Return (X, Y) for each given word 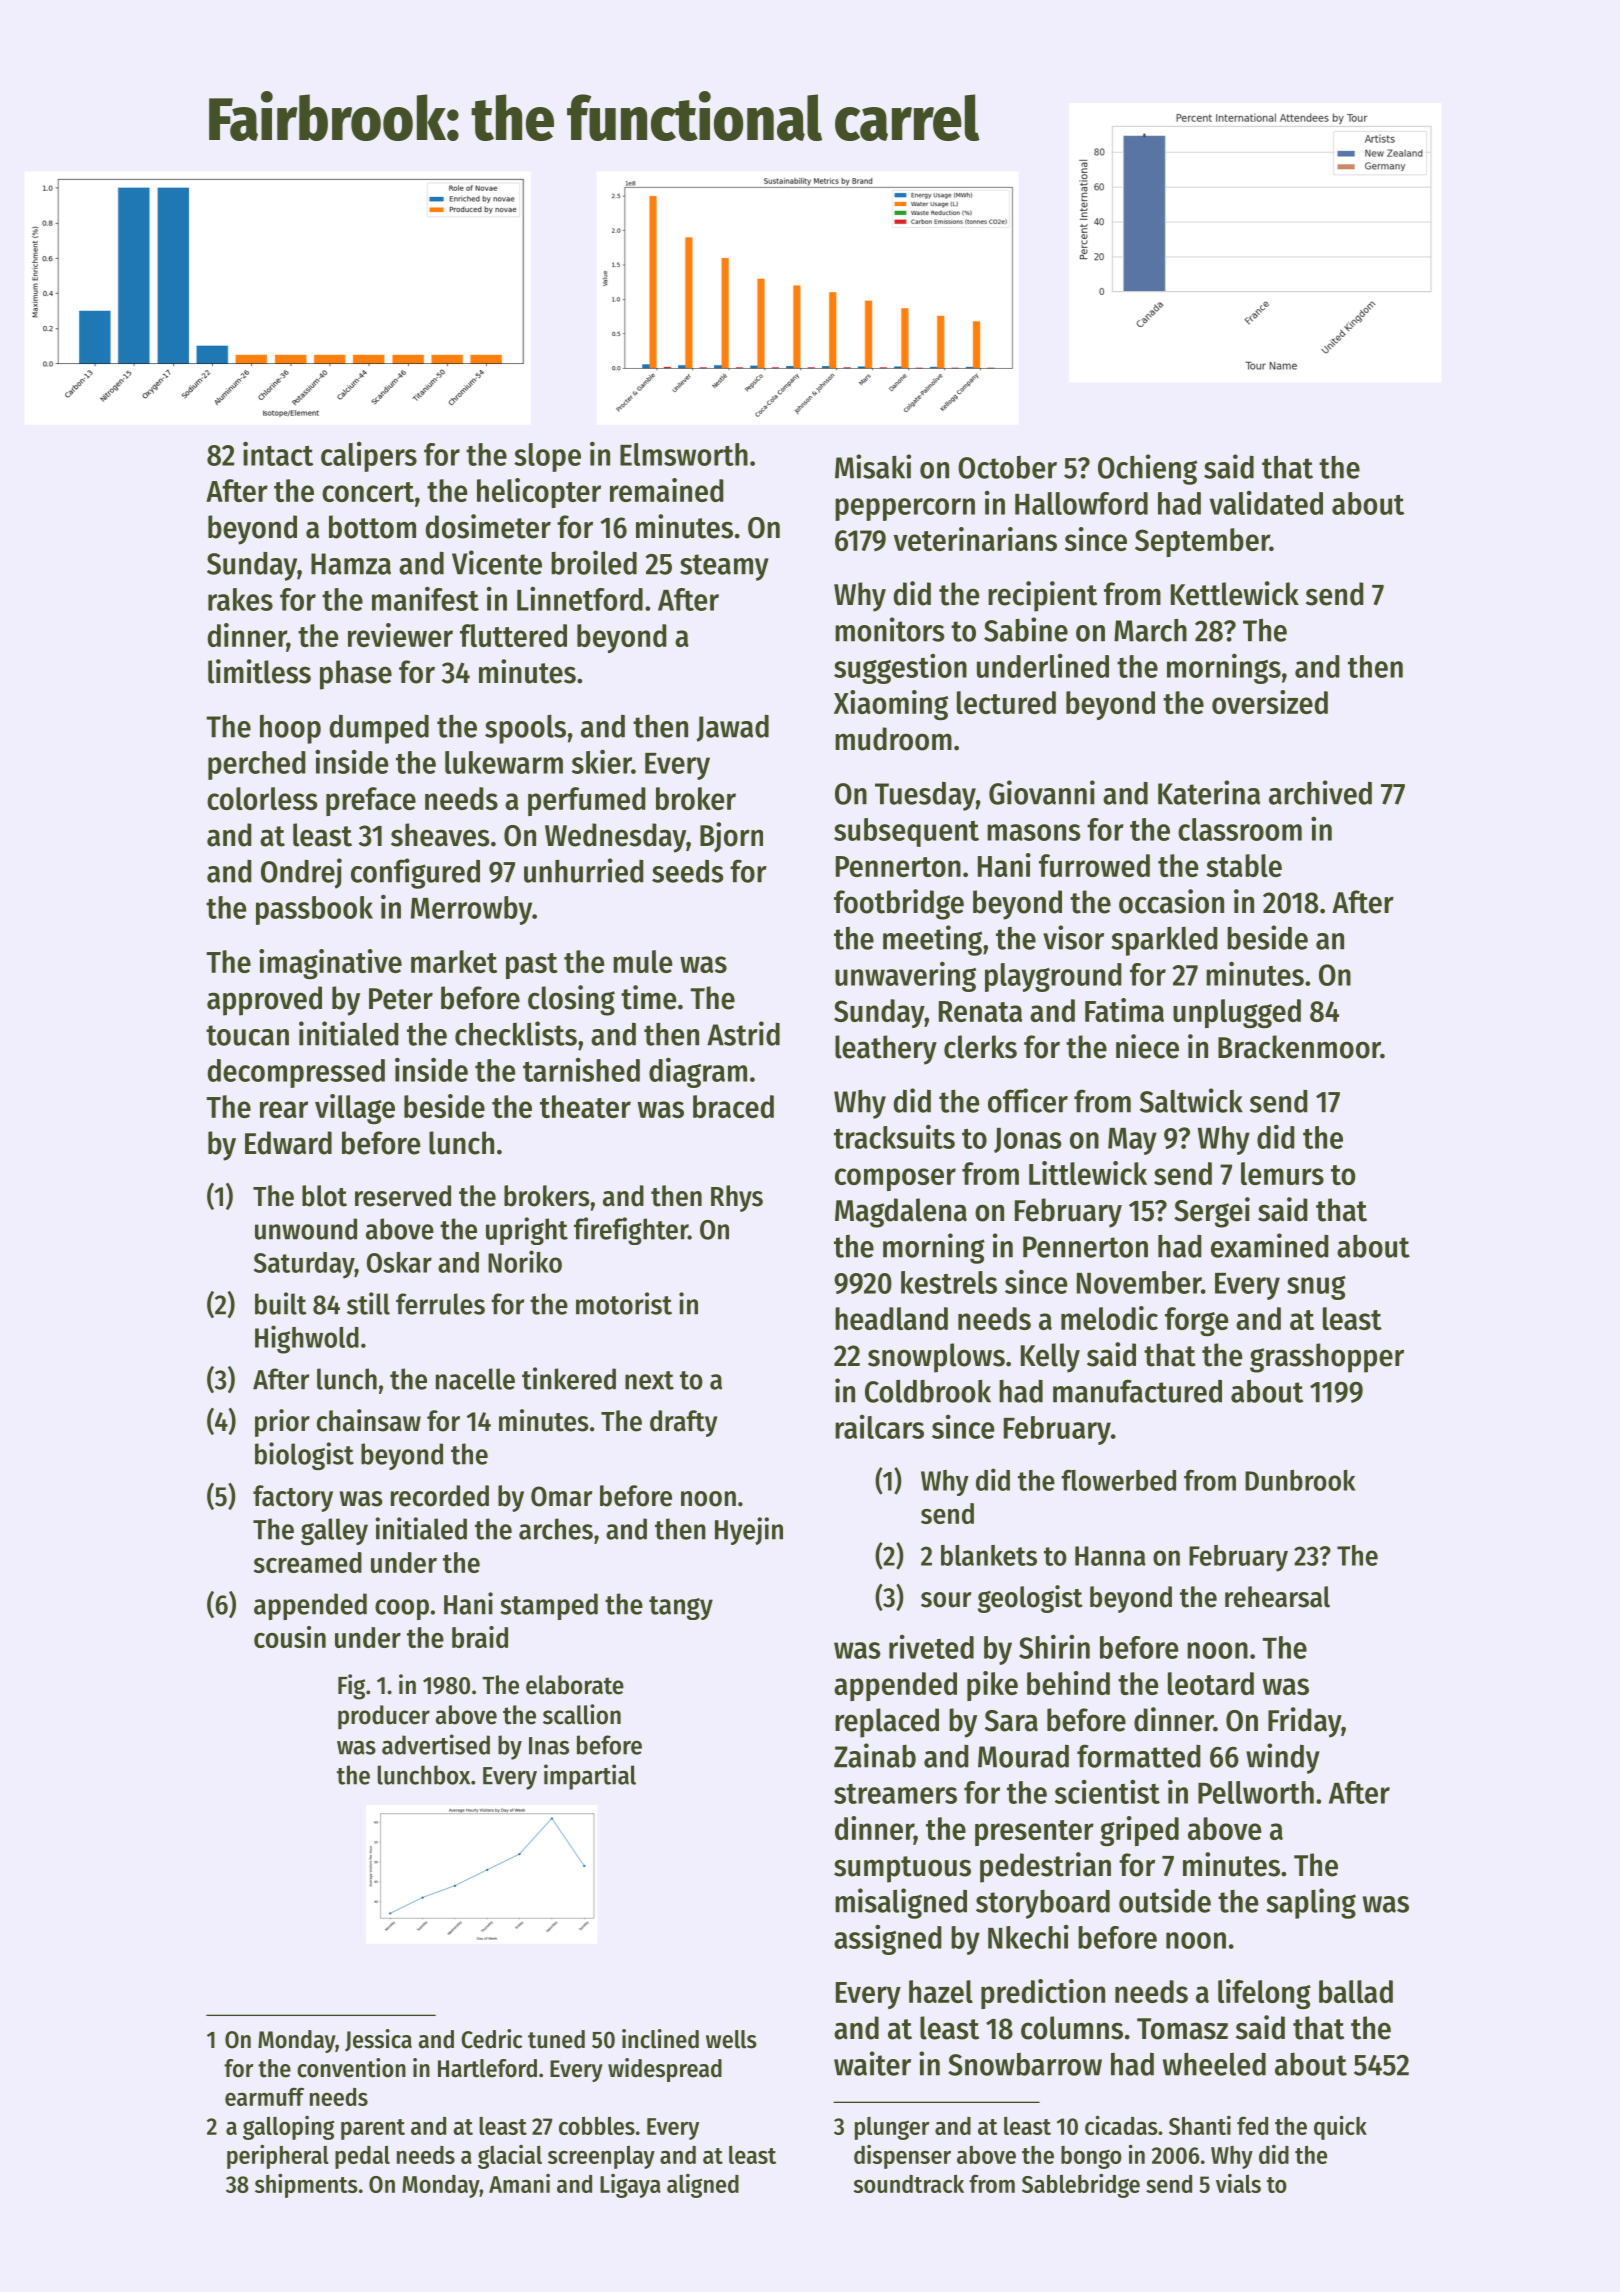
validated (1266, 503)
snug (1316, 1288)
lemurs (1282, 1173)
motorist (624, 1303)
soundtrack (909, 2183)
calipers (369, 457)
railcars (879, 1427)
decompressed (296, 1073)
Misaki (873, 466)
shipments (306, 2186)
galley (334, 1531)
